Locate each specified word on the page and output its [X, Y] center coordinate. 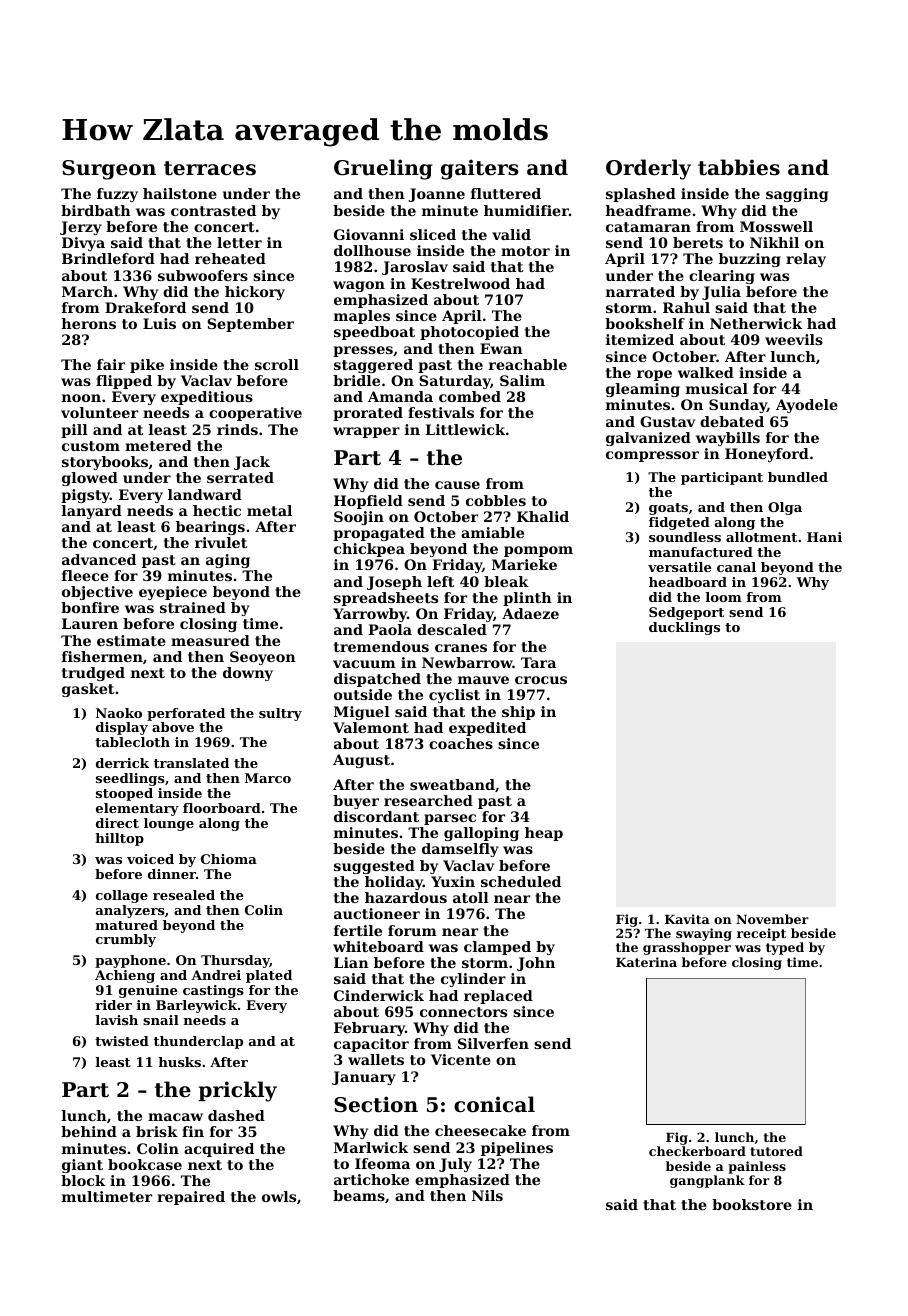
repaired [191, 1198]
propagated [379, 534]
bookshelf [645, 323]
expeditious [207, 398]
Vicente [461, 1059]
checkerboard [697, 1151]
